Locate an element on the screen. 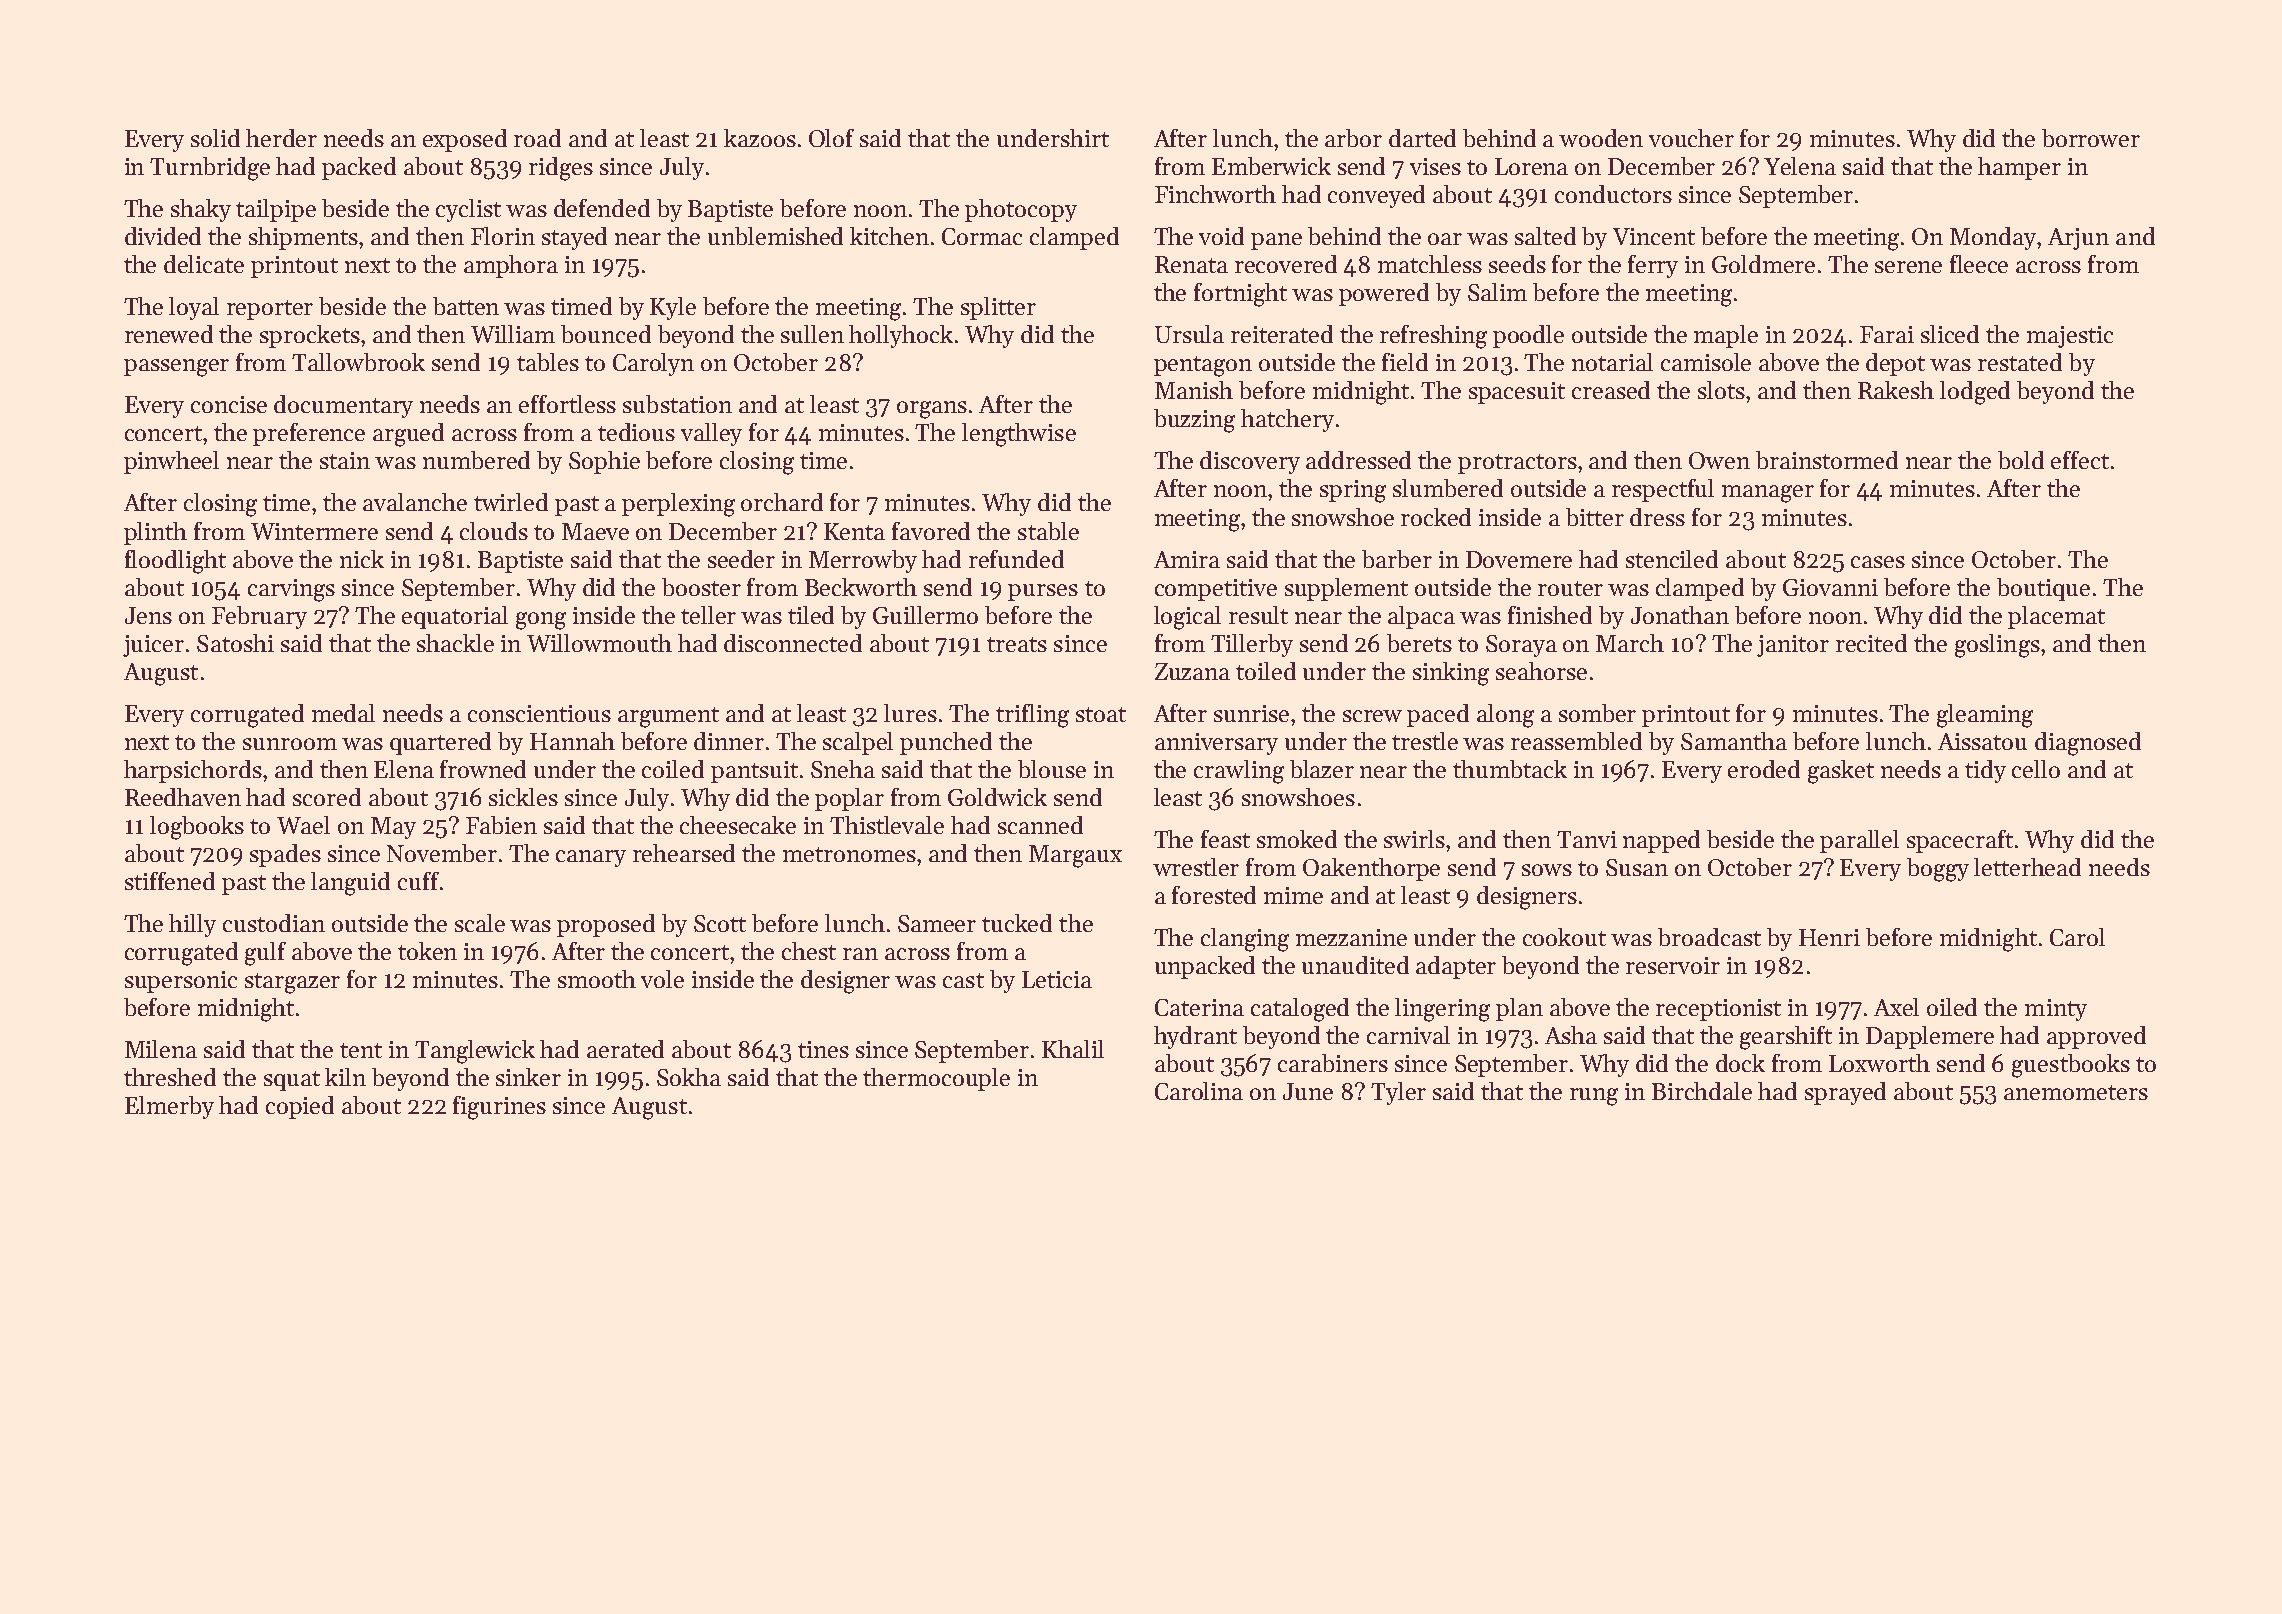  Jens is located at coordinates (148, 615).
